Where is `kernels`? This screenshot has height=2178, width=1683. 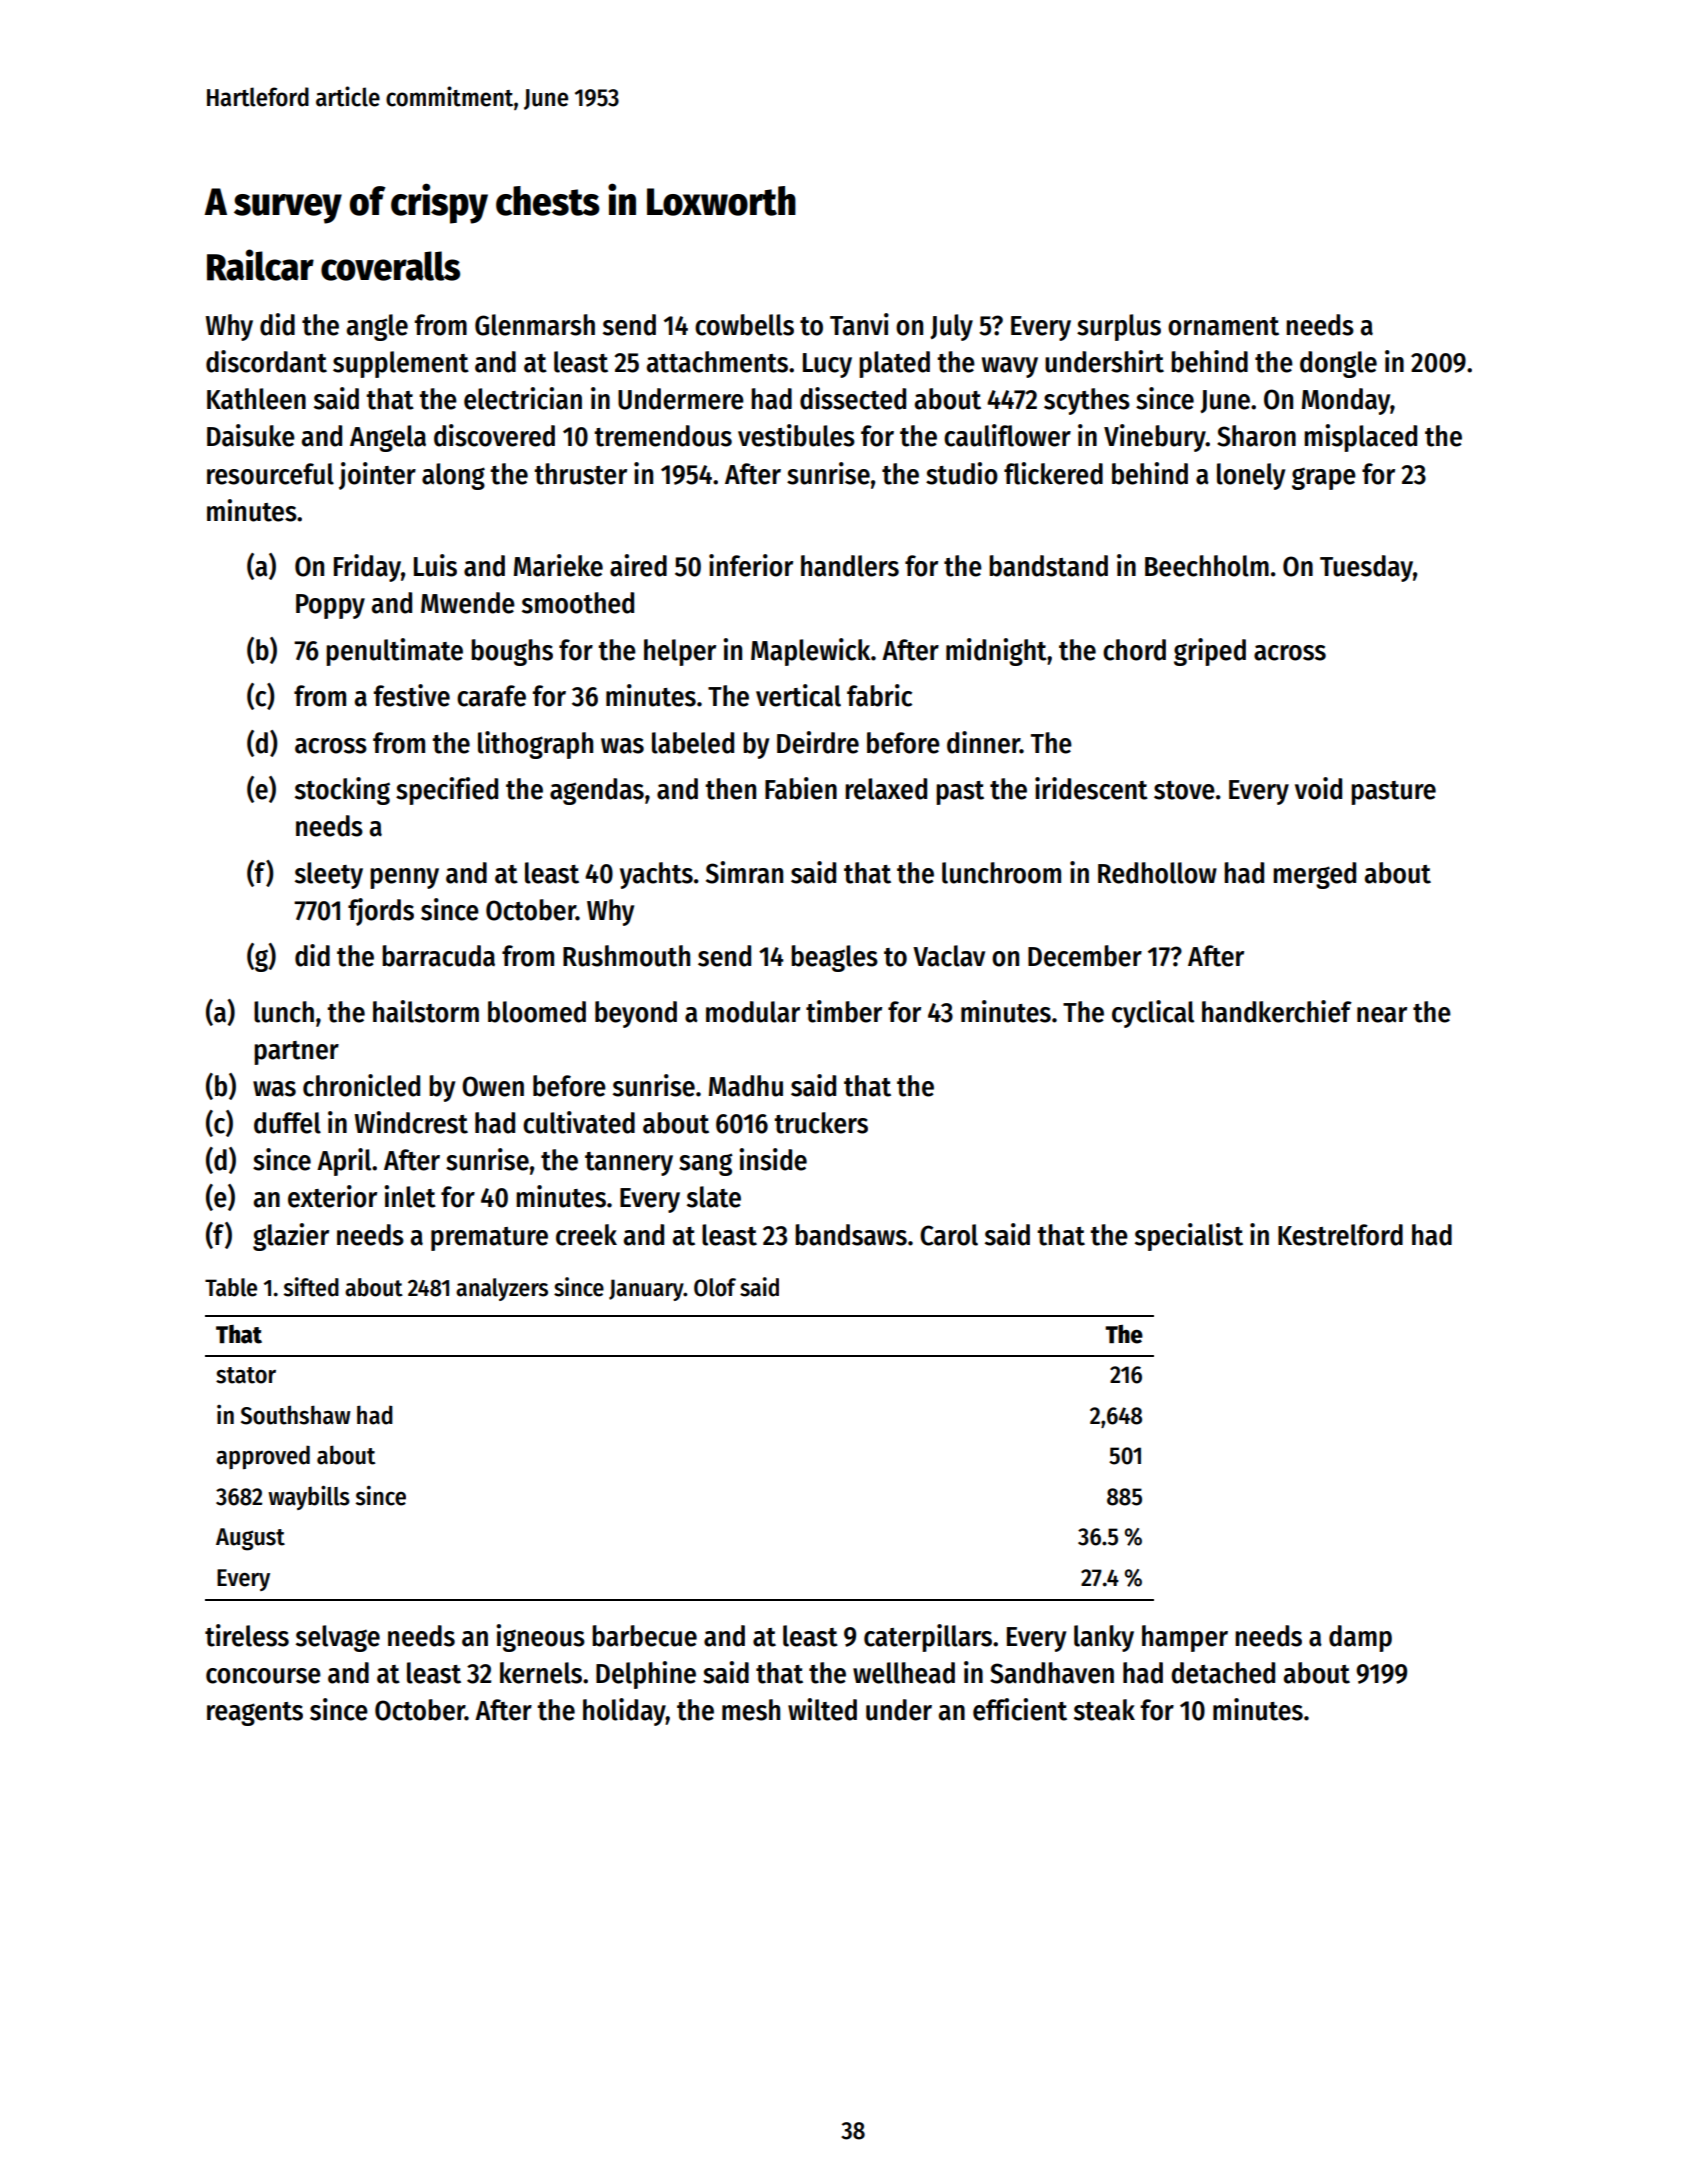 kernels is located at coordinates (541, 1673).
